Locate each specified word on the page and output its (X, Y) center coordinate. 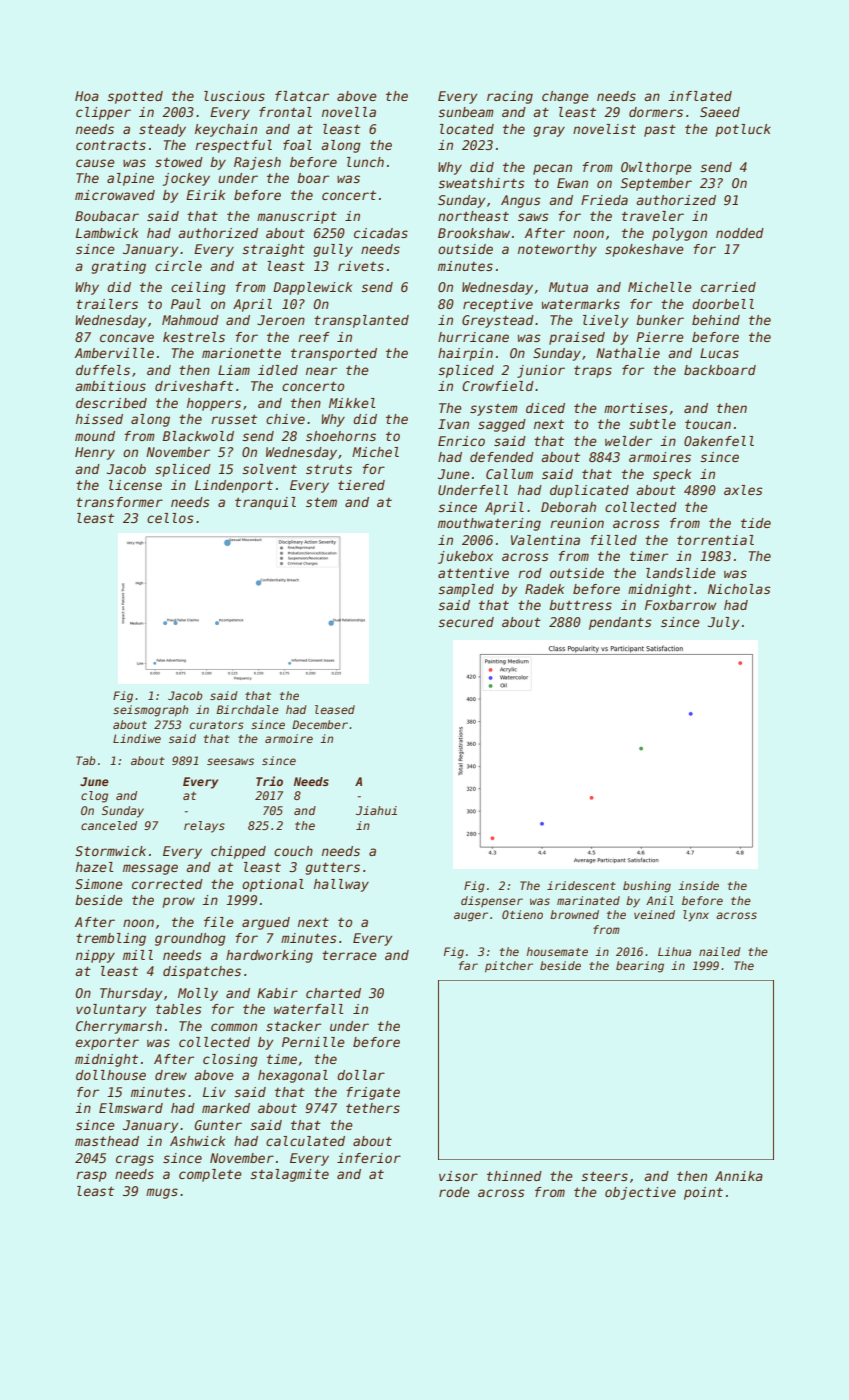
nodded (740, 233)
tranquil (265, 503)
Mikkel (352, 403)
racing (510, 97)
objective (640, 1193)
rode (454, 1192)
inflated (700, 96)
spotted (135, 97)
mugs (162, 1193)
